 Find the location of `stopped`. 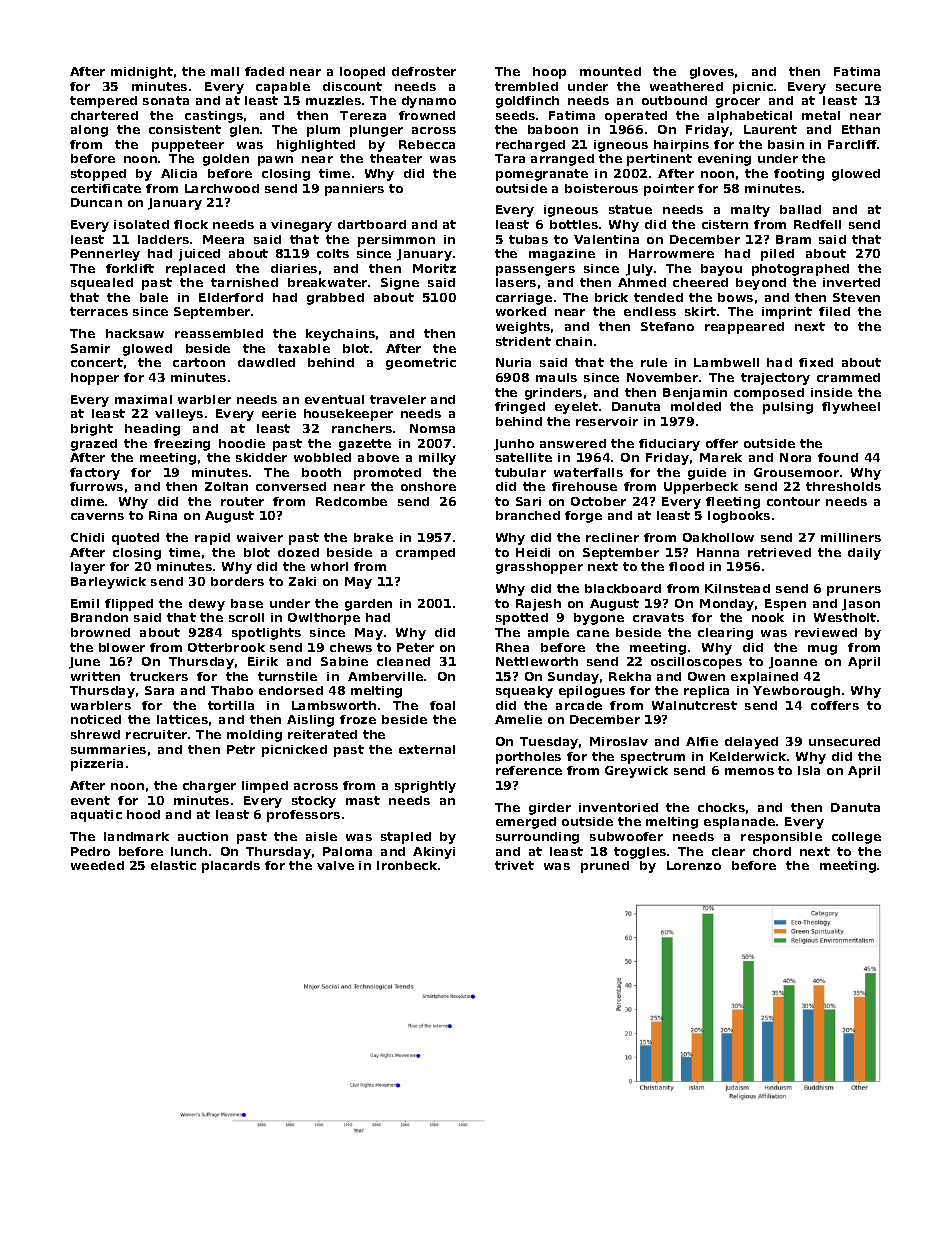

stopped is located at coordinates (98, 175).
